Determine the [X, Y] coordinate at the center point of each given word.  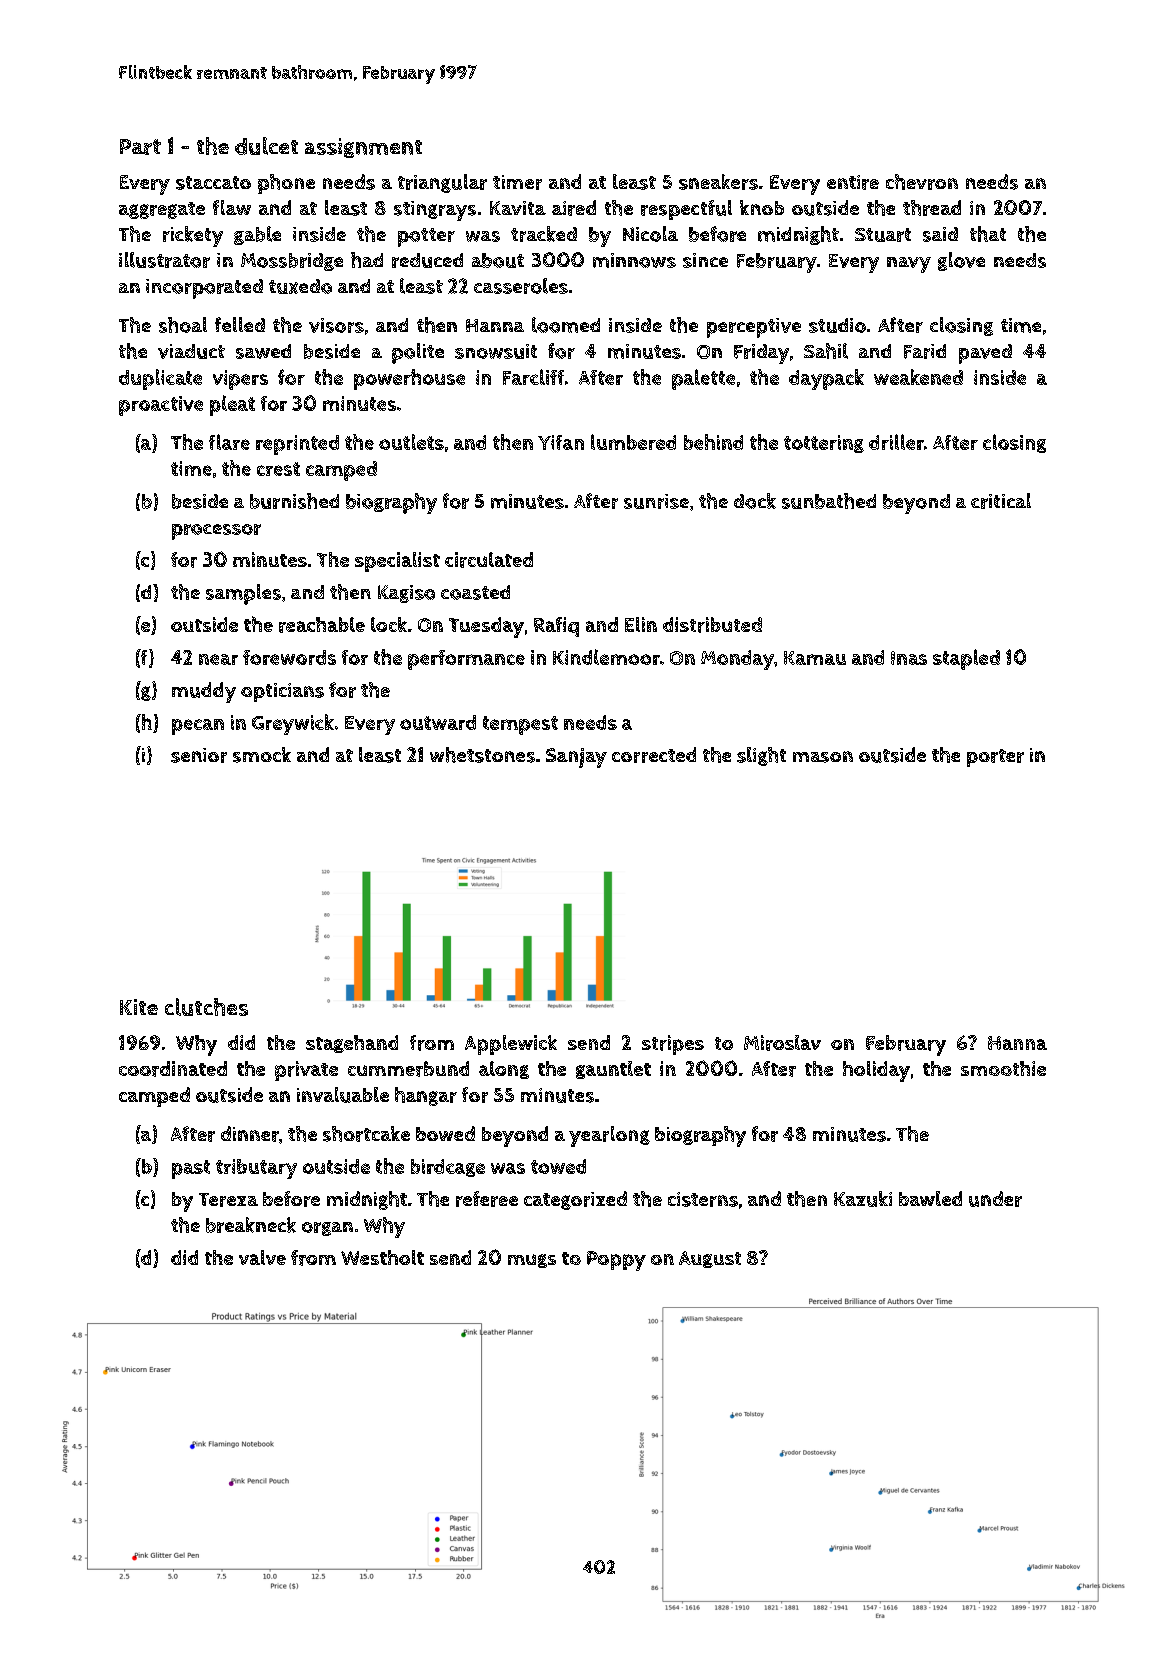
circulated [489, 560]
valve [262, 1257]
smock [262, 755]
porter [995, 758]
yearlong [609, 1136]
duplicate [160, 379]
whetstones [482, 755]
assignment [363, 148]
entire [853, 182]
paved [985, 354]
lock [389, 624]
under [995, 1199]
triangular [442, 183]
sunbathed [829, 501]
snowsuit [496, 351]
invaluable [343, 1095]
